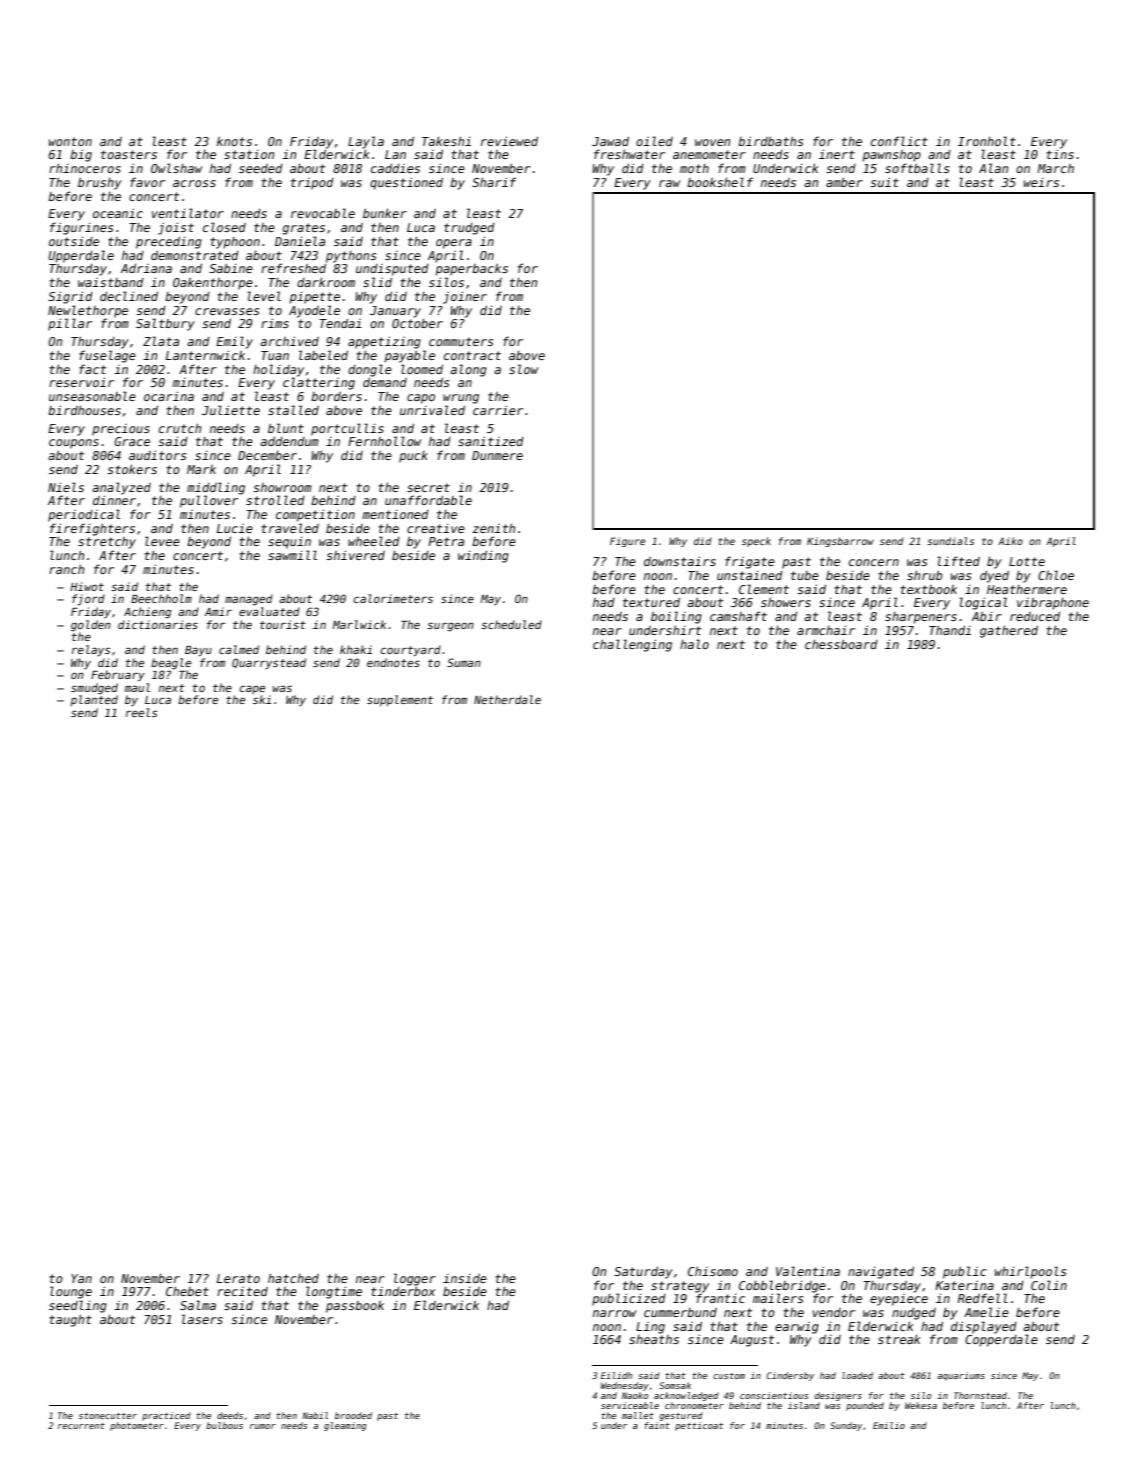 The width and height of the image is (1143, 1480). Describe the element at coordinates (400, 700) in the image. I see `supplement` at that location.
